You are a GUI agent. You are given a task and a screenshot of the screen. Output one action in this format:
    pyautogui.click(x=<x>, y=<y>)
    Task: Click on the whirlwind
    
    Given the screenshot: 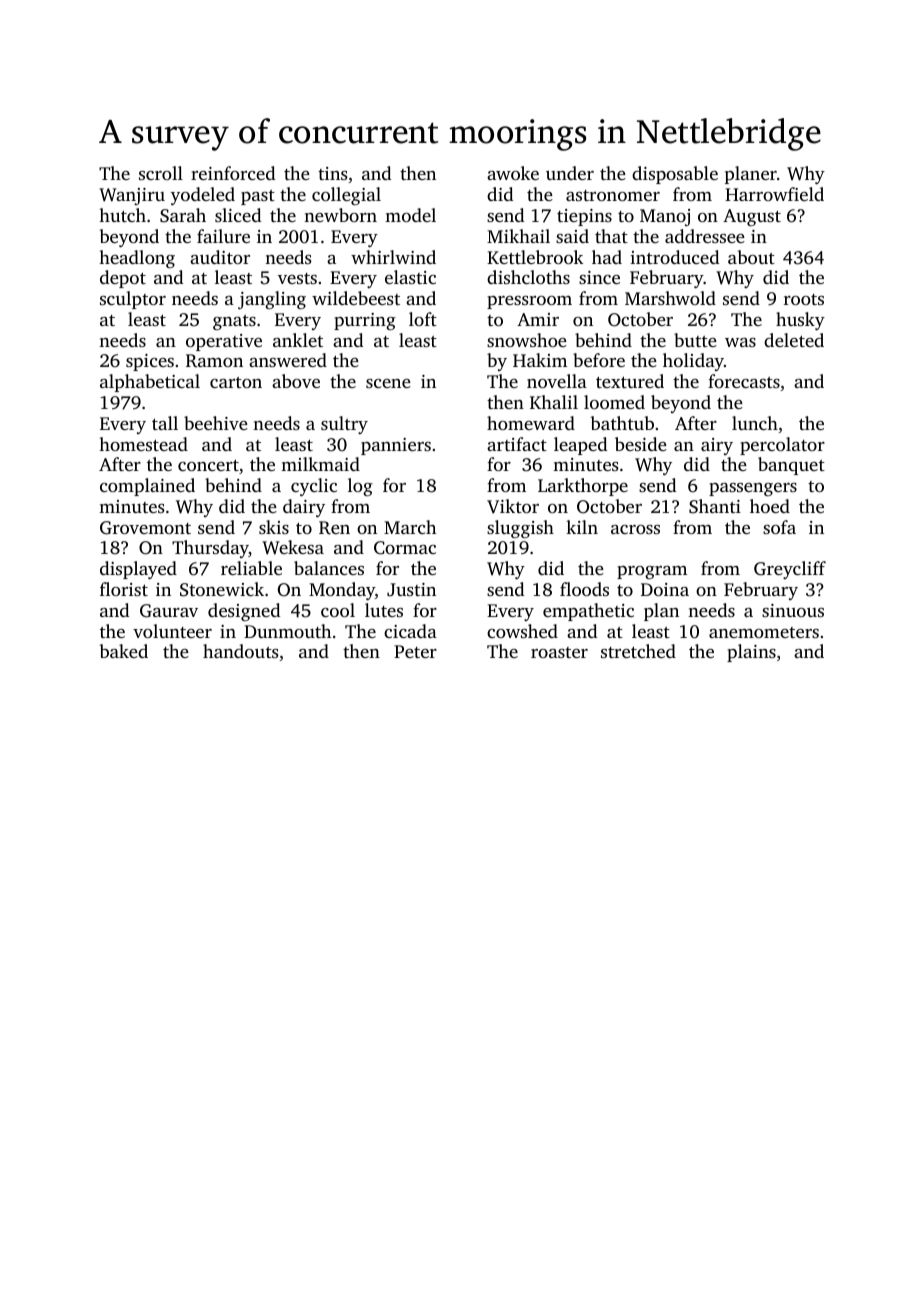 What is the action you would take?
    pyautogui.click(x=393, y=257)
